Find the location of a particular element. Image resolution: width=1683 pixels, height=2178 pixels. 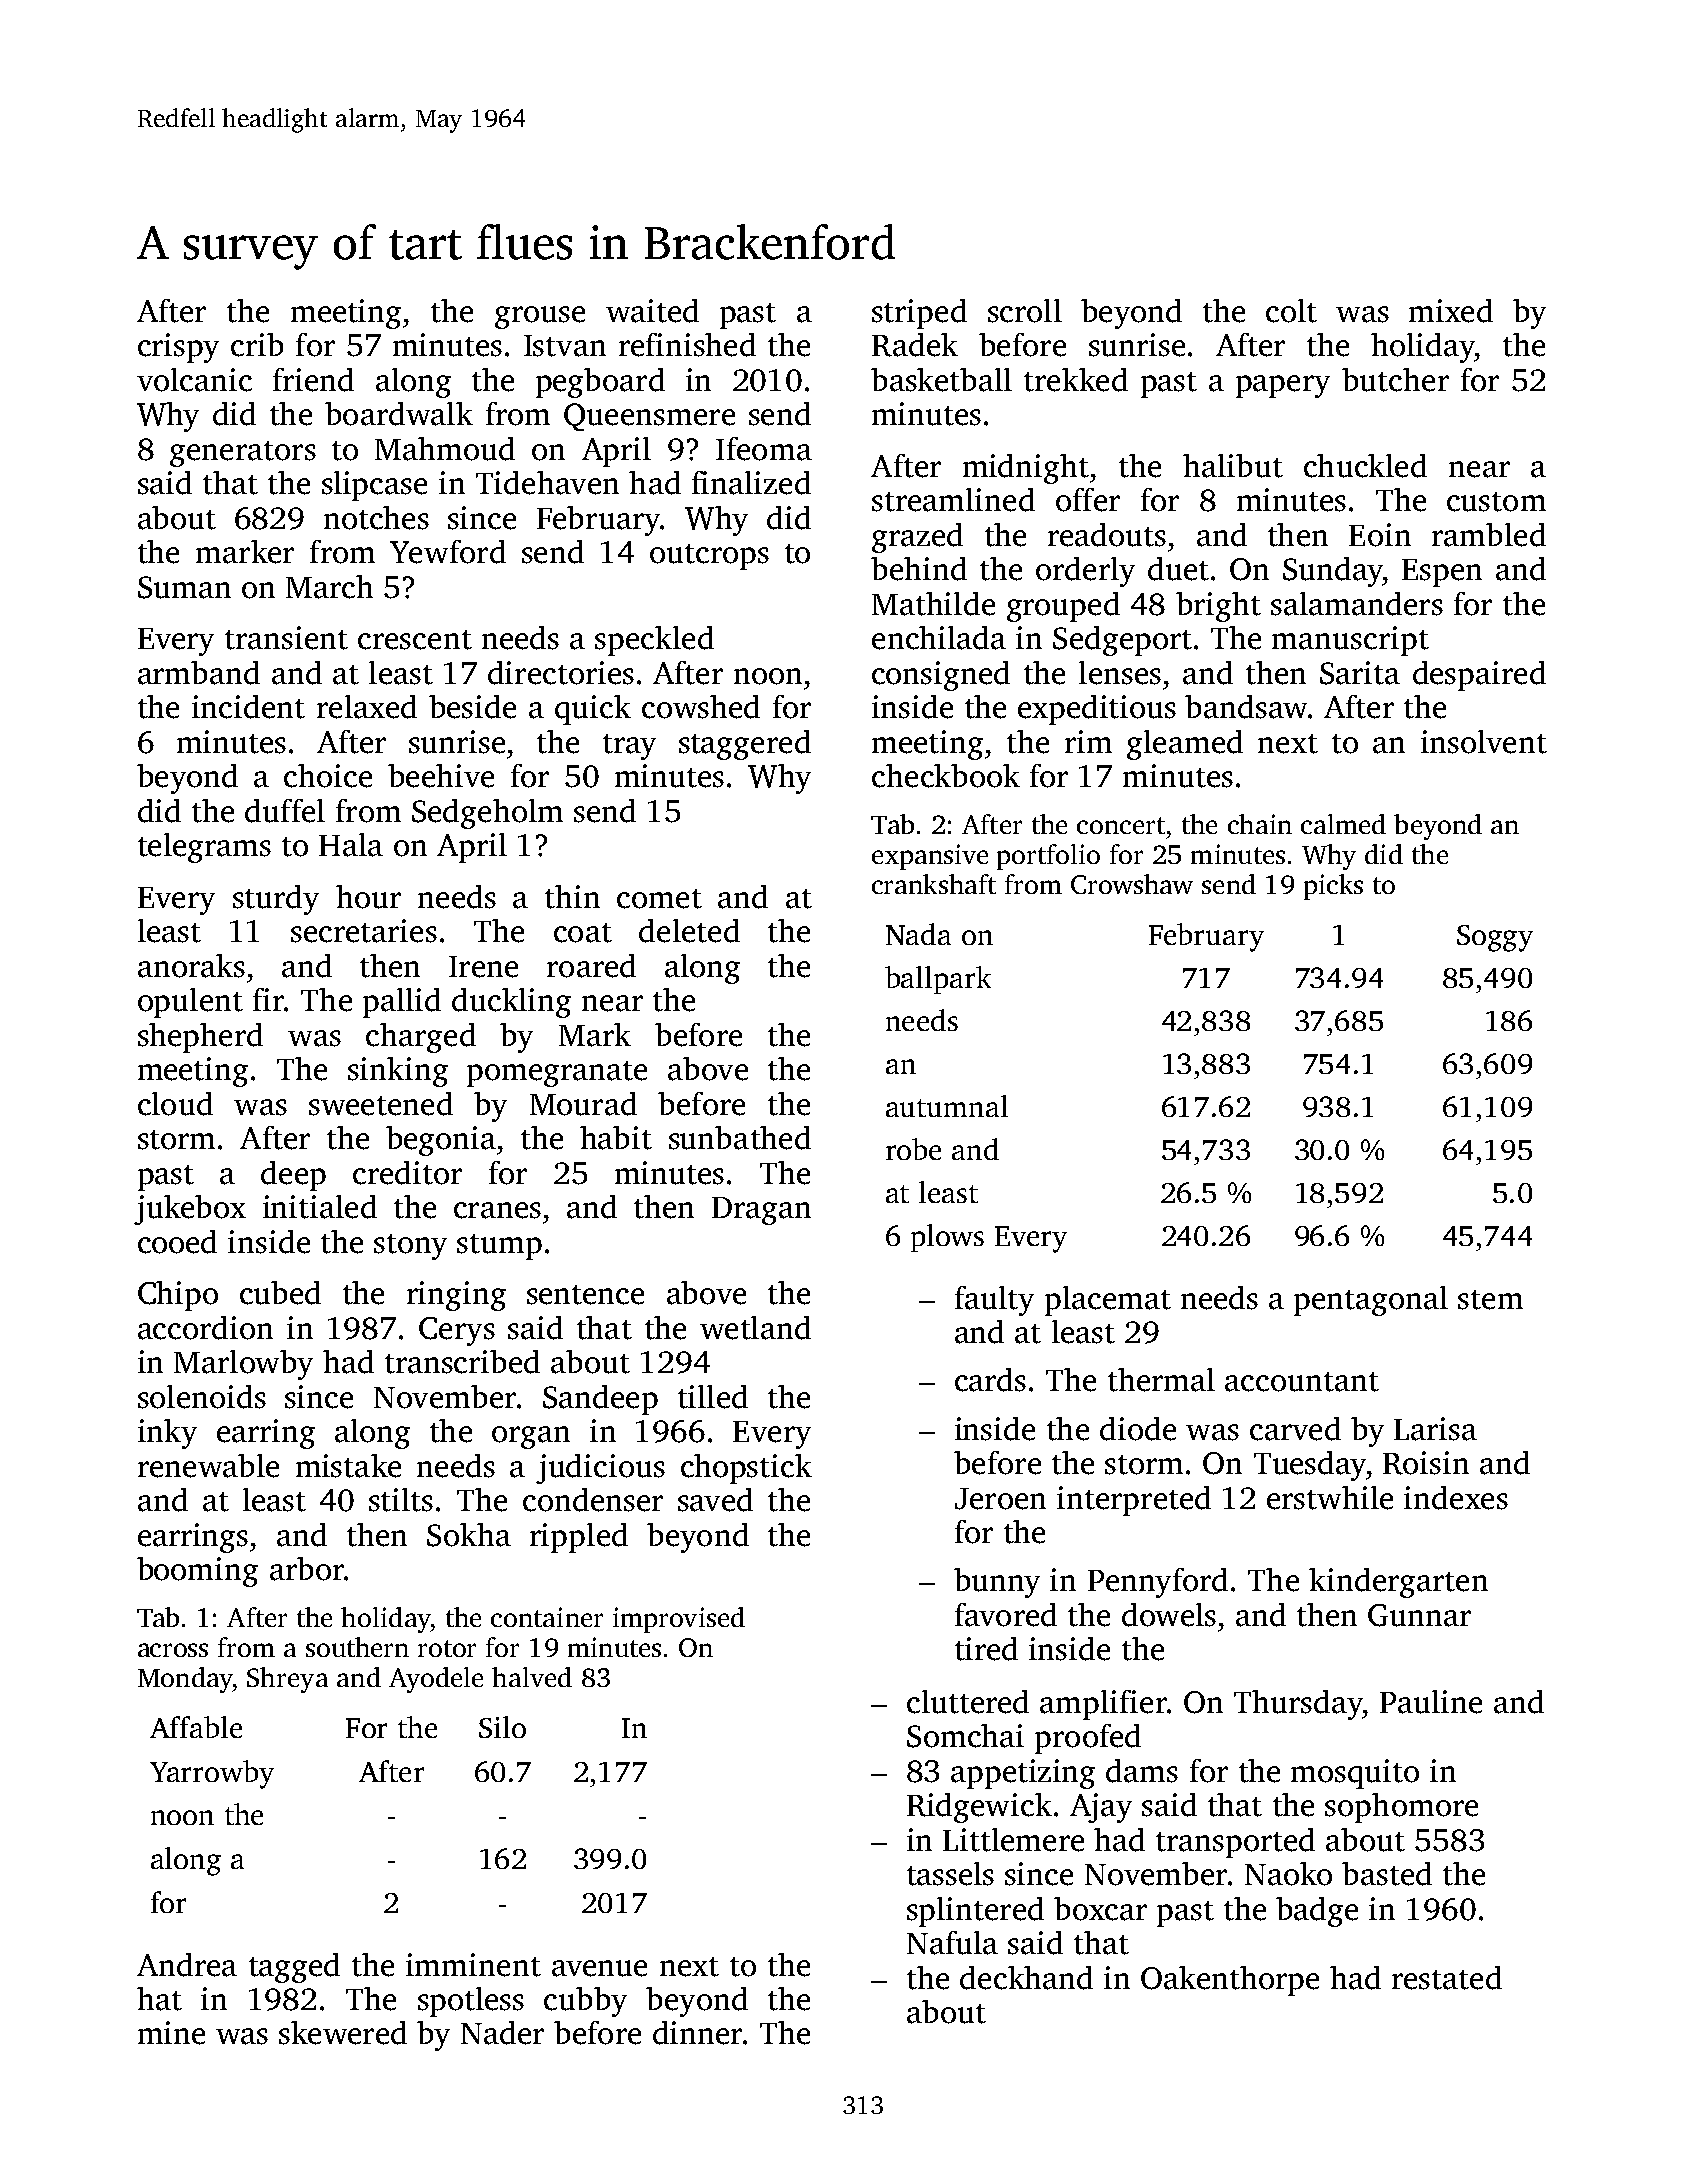

sweetened is located at coordinates (381, 1104).
